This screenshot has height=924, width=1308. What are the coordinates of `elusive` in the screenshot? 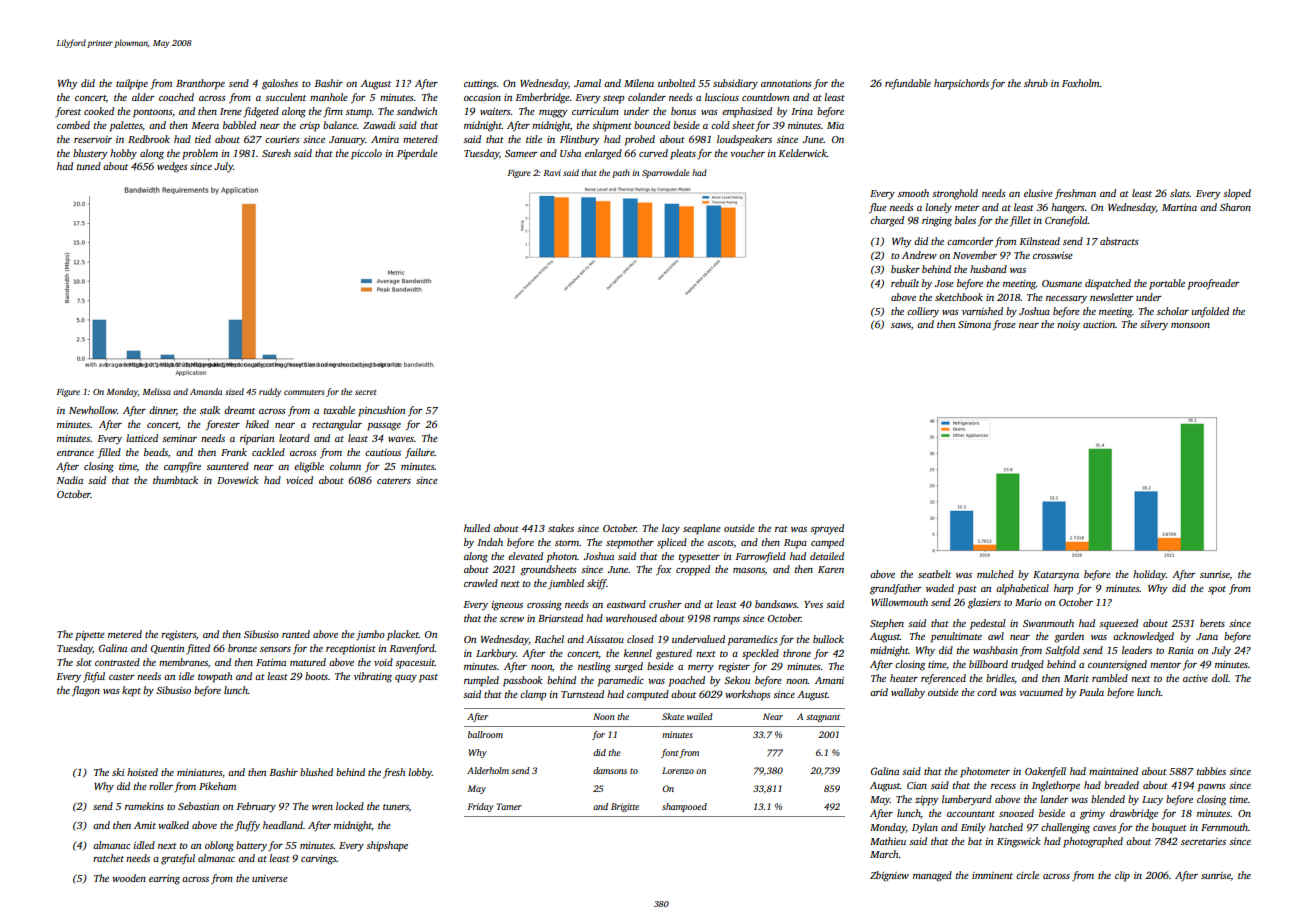 It's located at (1038, 193).
